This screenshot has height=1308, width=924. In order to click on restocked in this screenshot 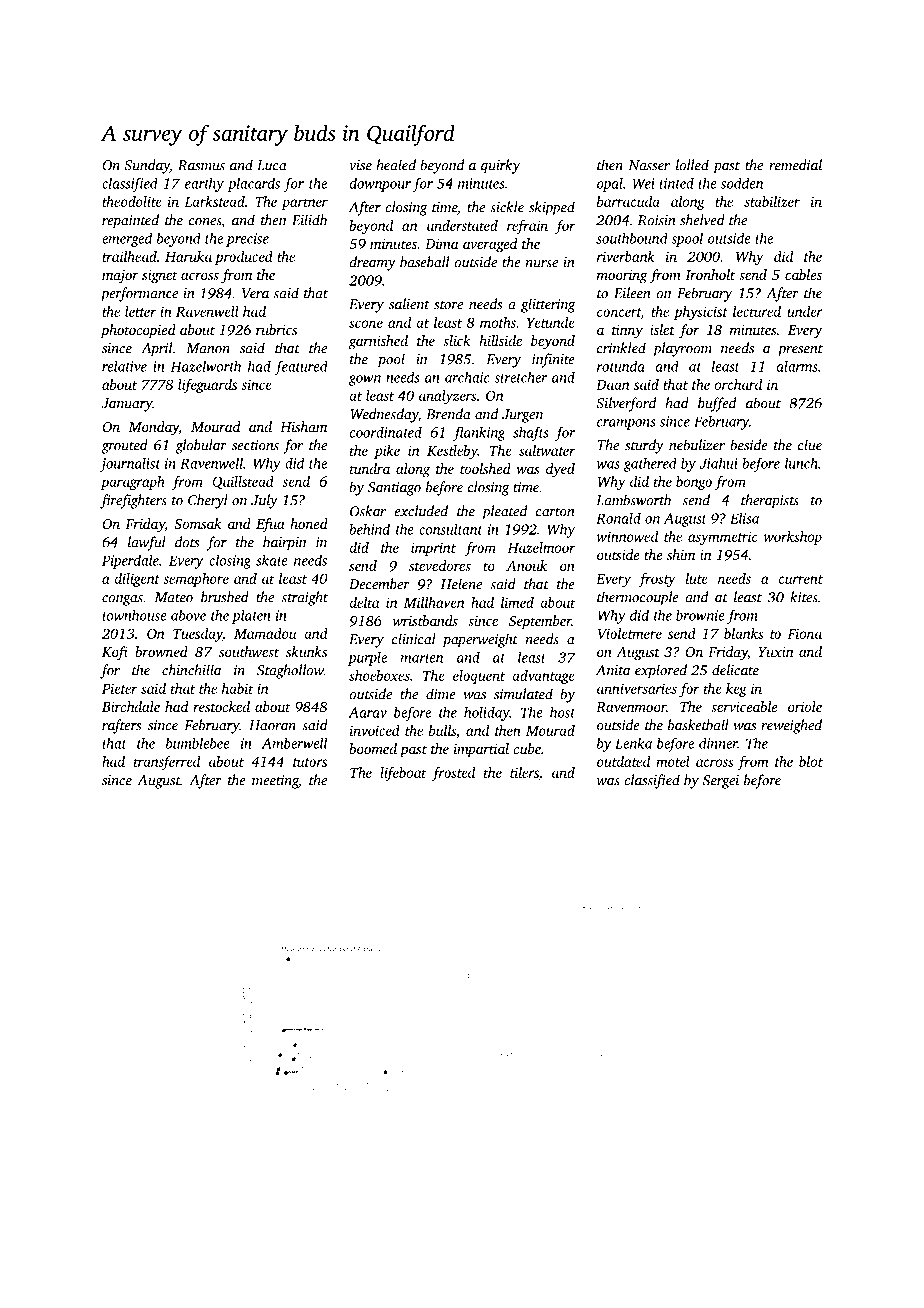, I will do `click(221, 706)`.
